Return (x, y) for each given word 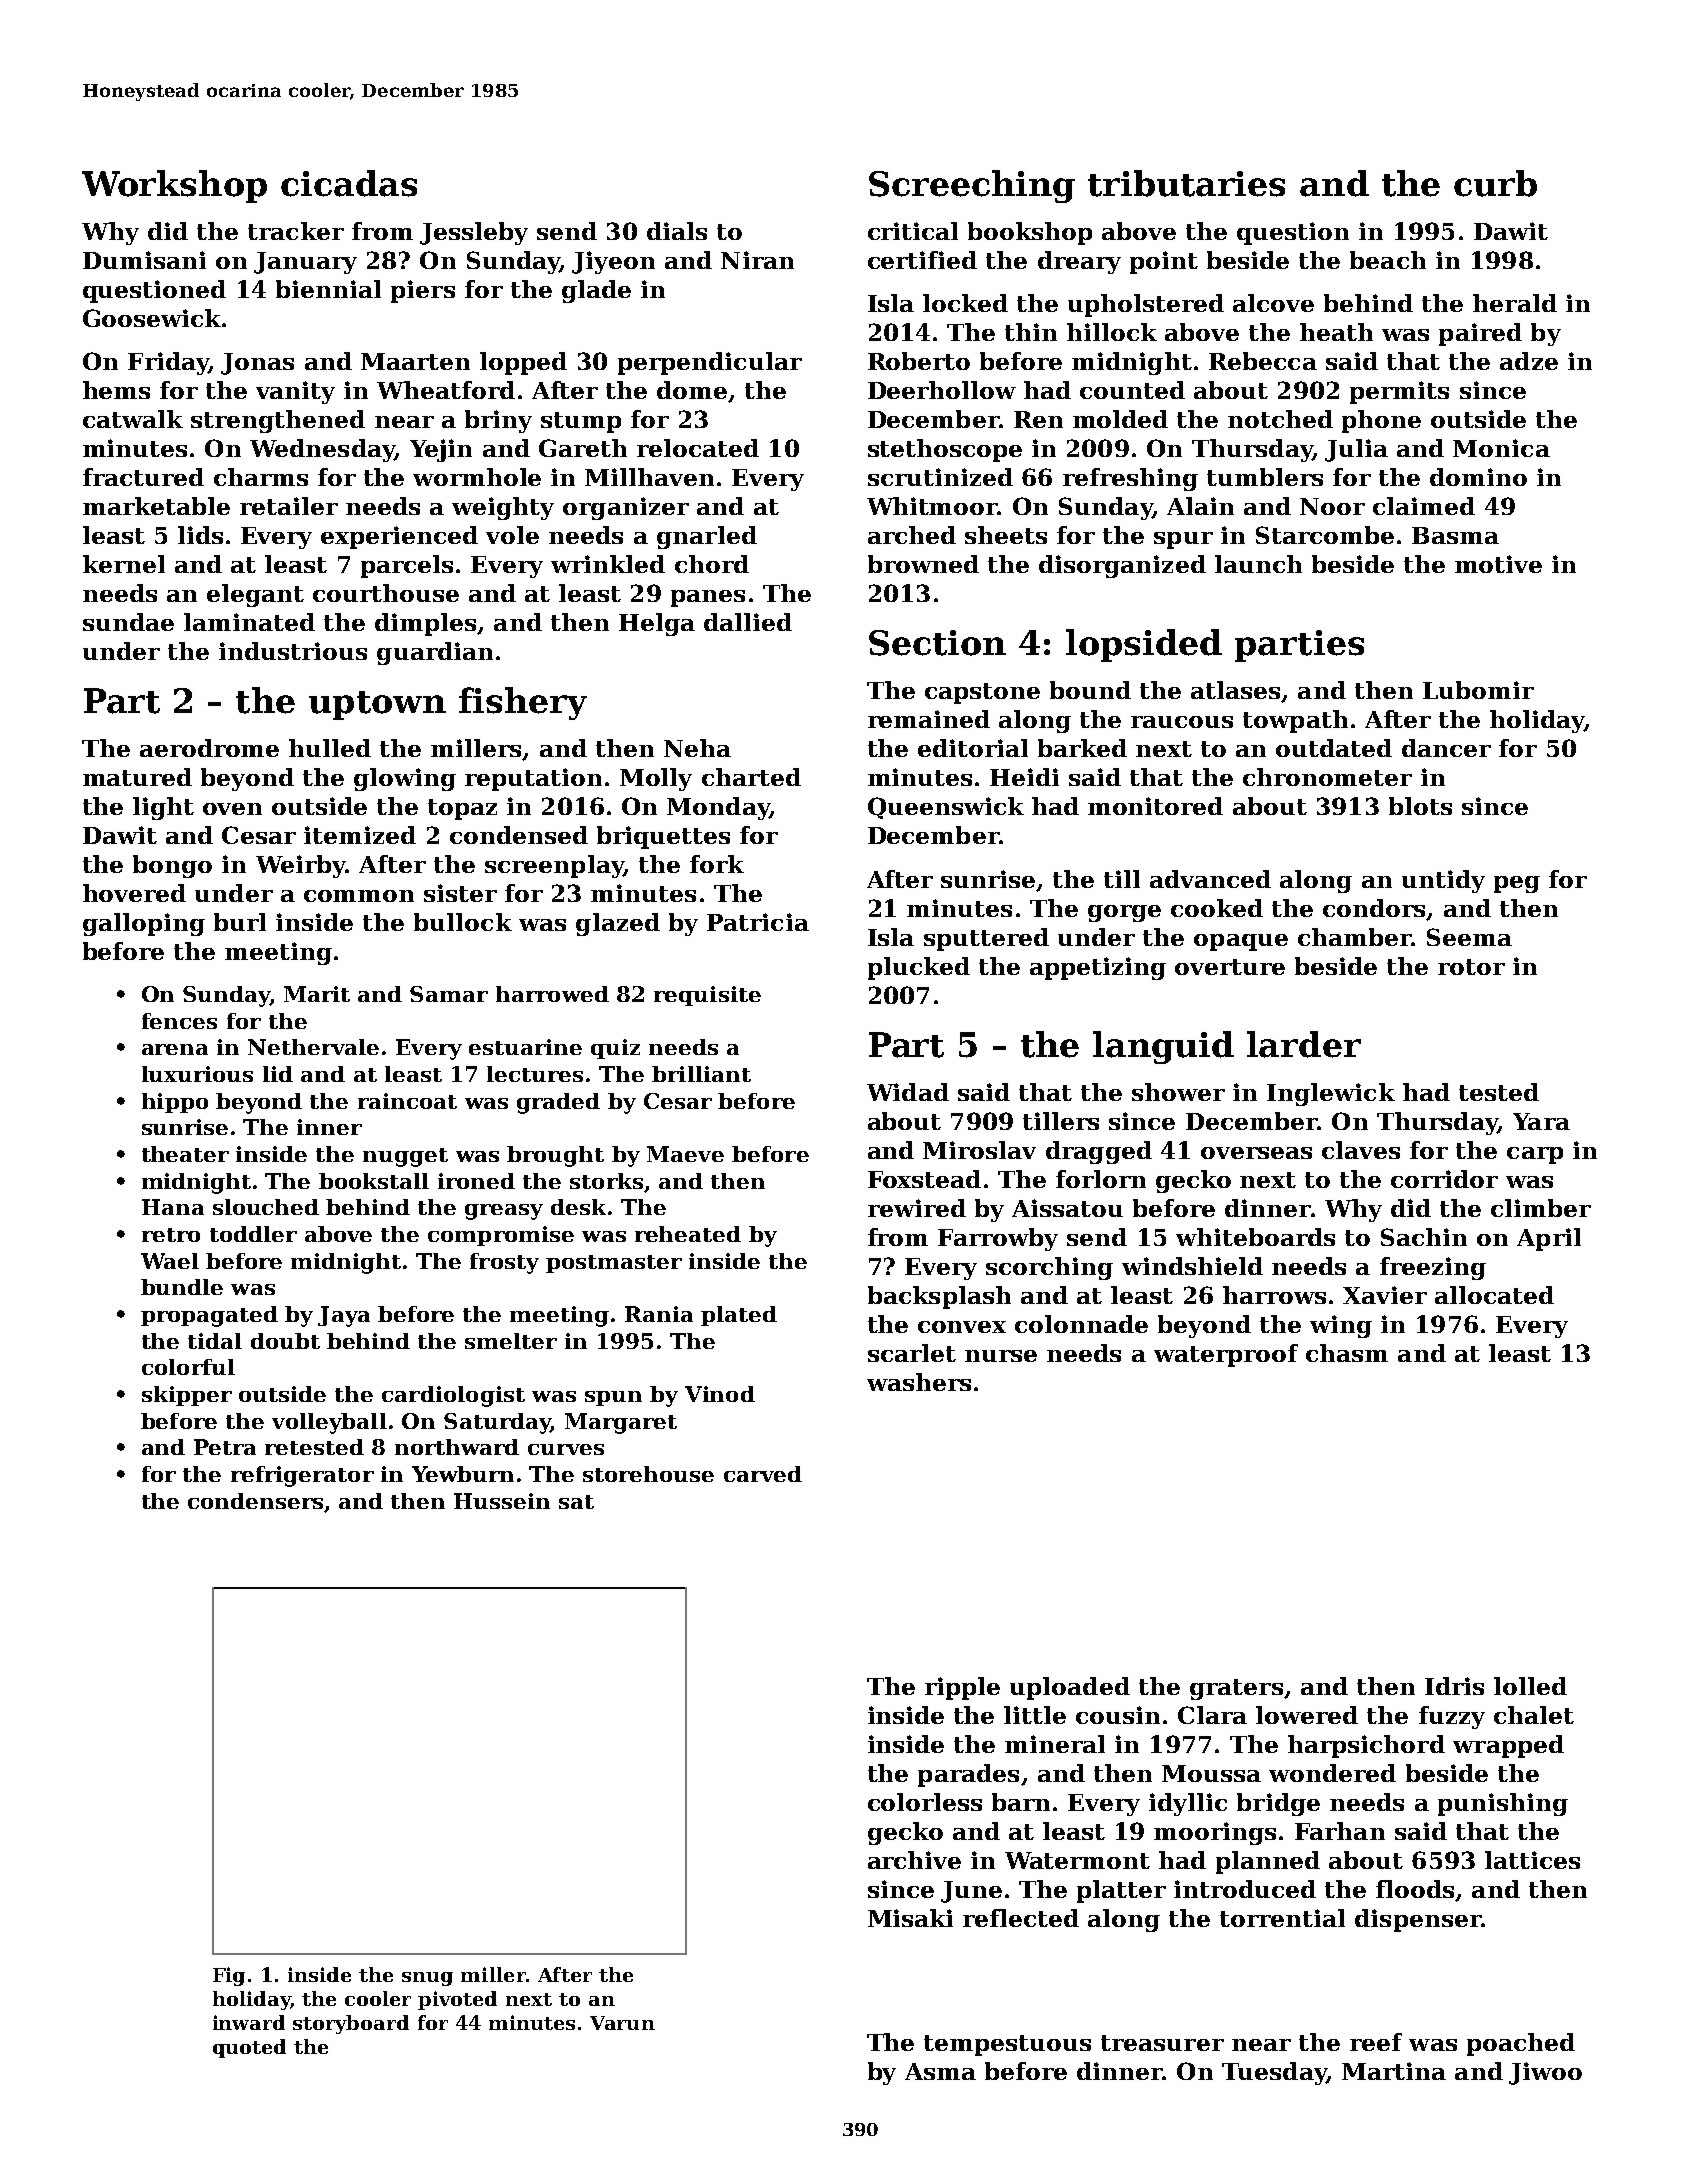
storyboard (351, 2024)
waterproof (1226, 1355)
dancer (1446, 748)
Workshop (174, 186)
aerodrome (209, 748)
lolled (1530, 1686)
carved (763, 1474)
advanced (1210, 879)
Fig (229, 1976)
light (163, 808)
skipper (187, 1396)
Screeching (972, 186)
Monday (718, 808)
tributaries (1186, 183)
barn (1021, 1802)
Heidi (1024, 777)
